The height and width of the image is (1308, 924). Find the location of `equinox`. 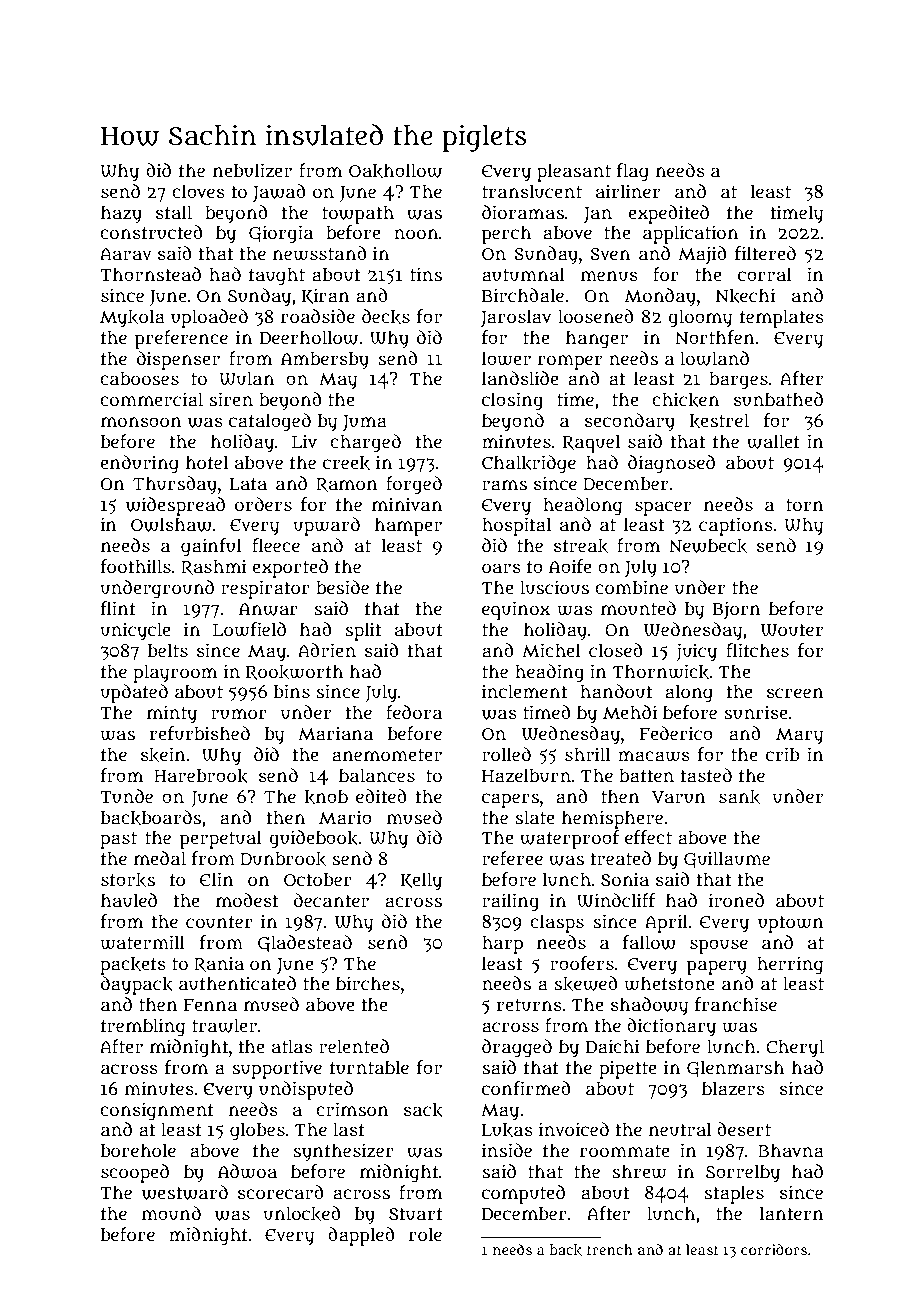

equinox is located at coordinates (516, 610).
